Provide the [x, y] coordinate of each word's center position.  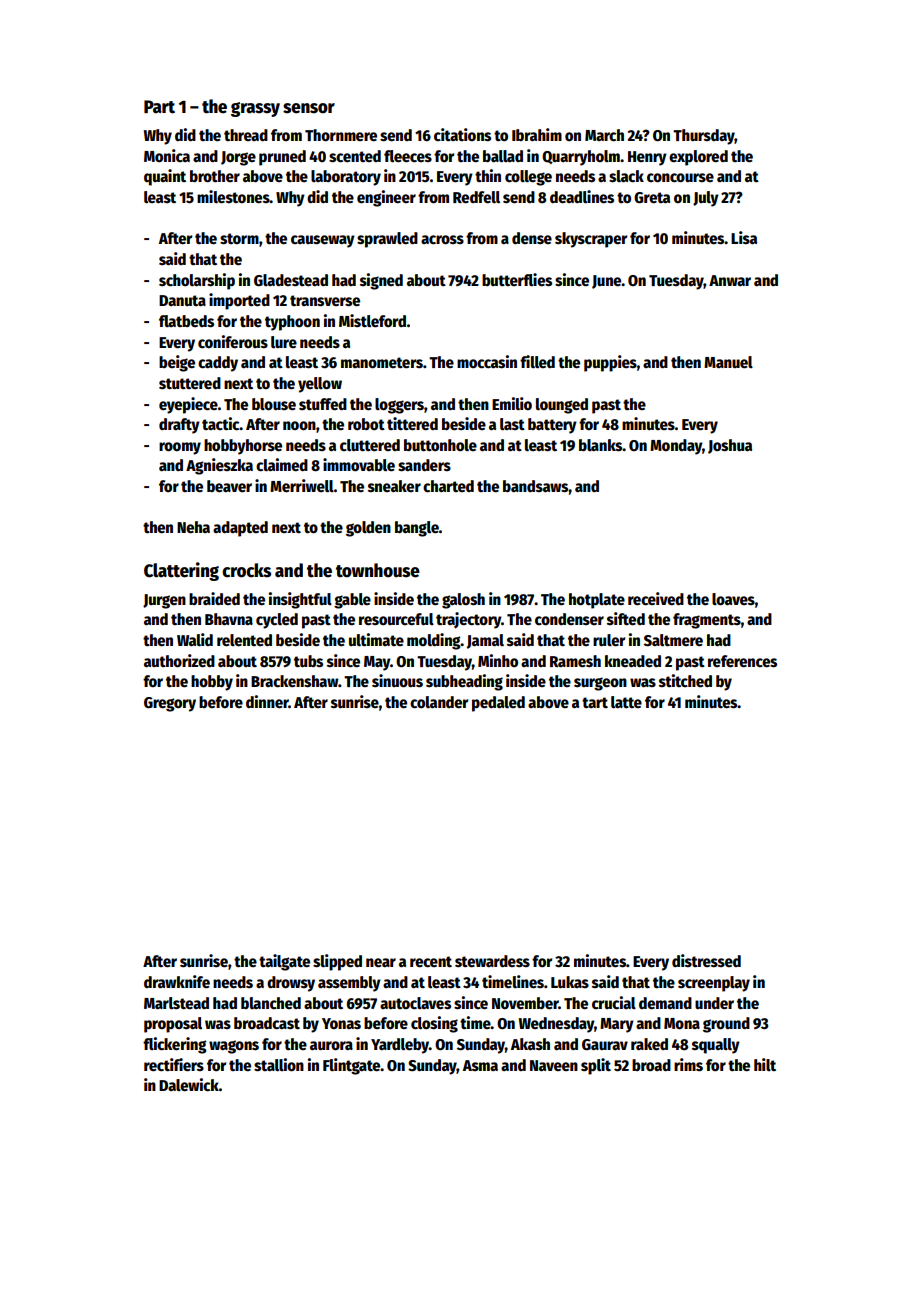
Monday [676, 447]
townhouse [378, 570]
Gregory [170, 704]
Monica [167, 155]
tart [595, 702]
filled [537, 361]
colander [439, 702]
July [706, 199]
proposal [173, 1025]
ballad [503, 156]
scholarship [197, 281]
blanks [601, 445]
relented [244, 640]
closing [434, 1024]
